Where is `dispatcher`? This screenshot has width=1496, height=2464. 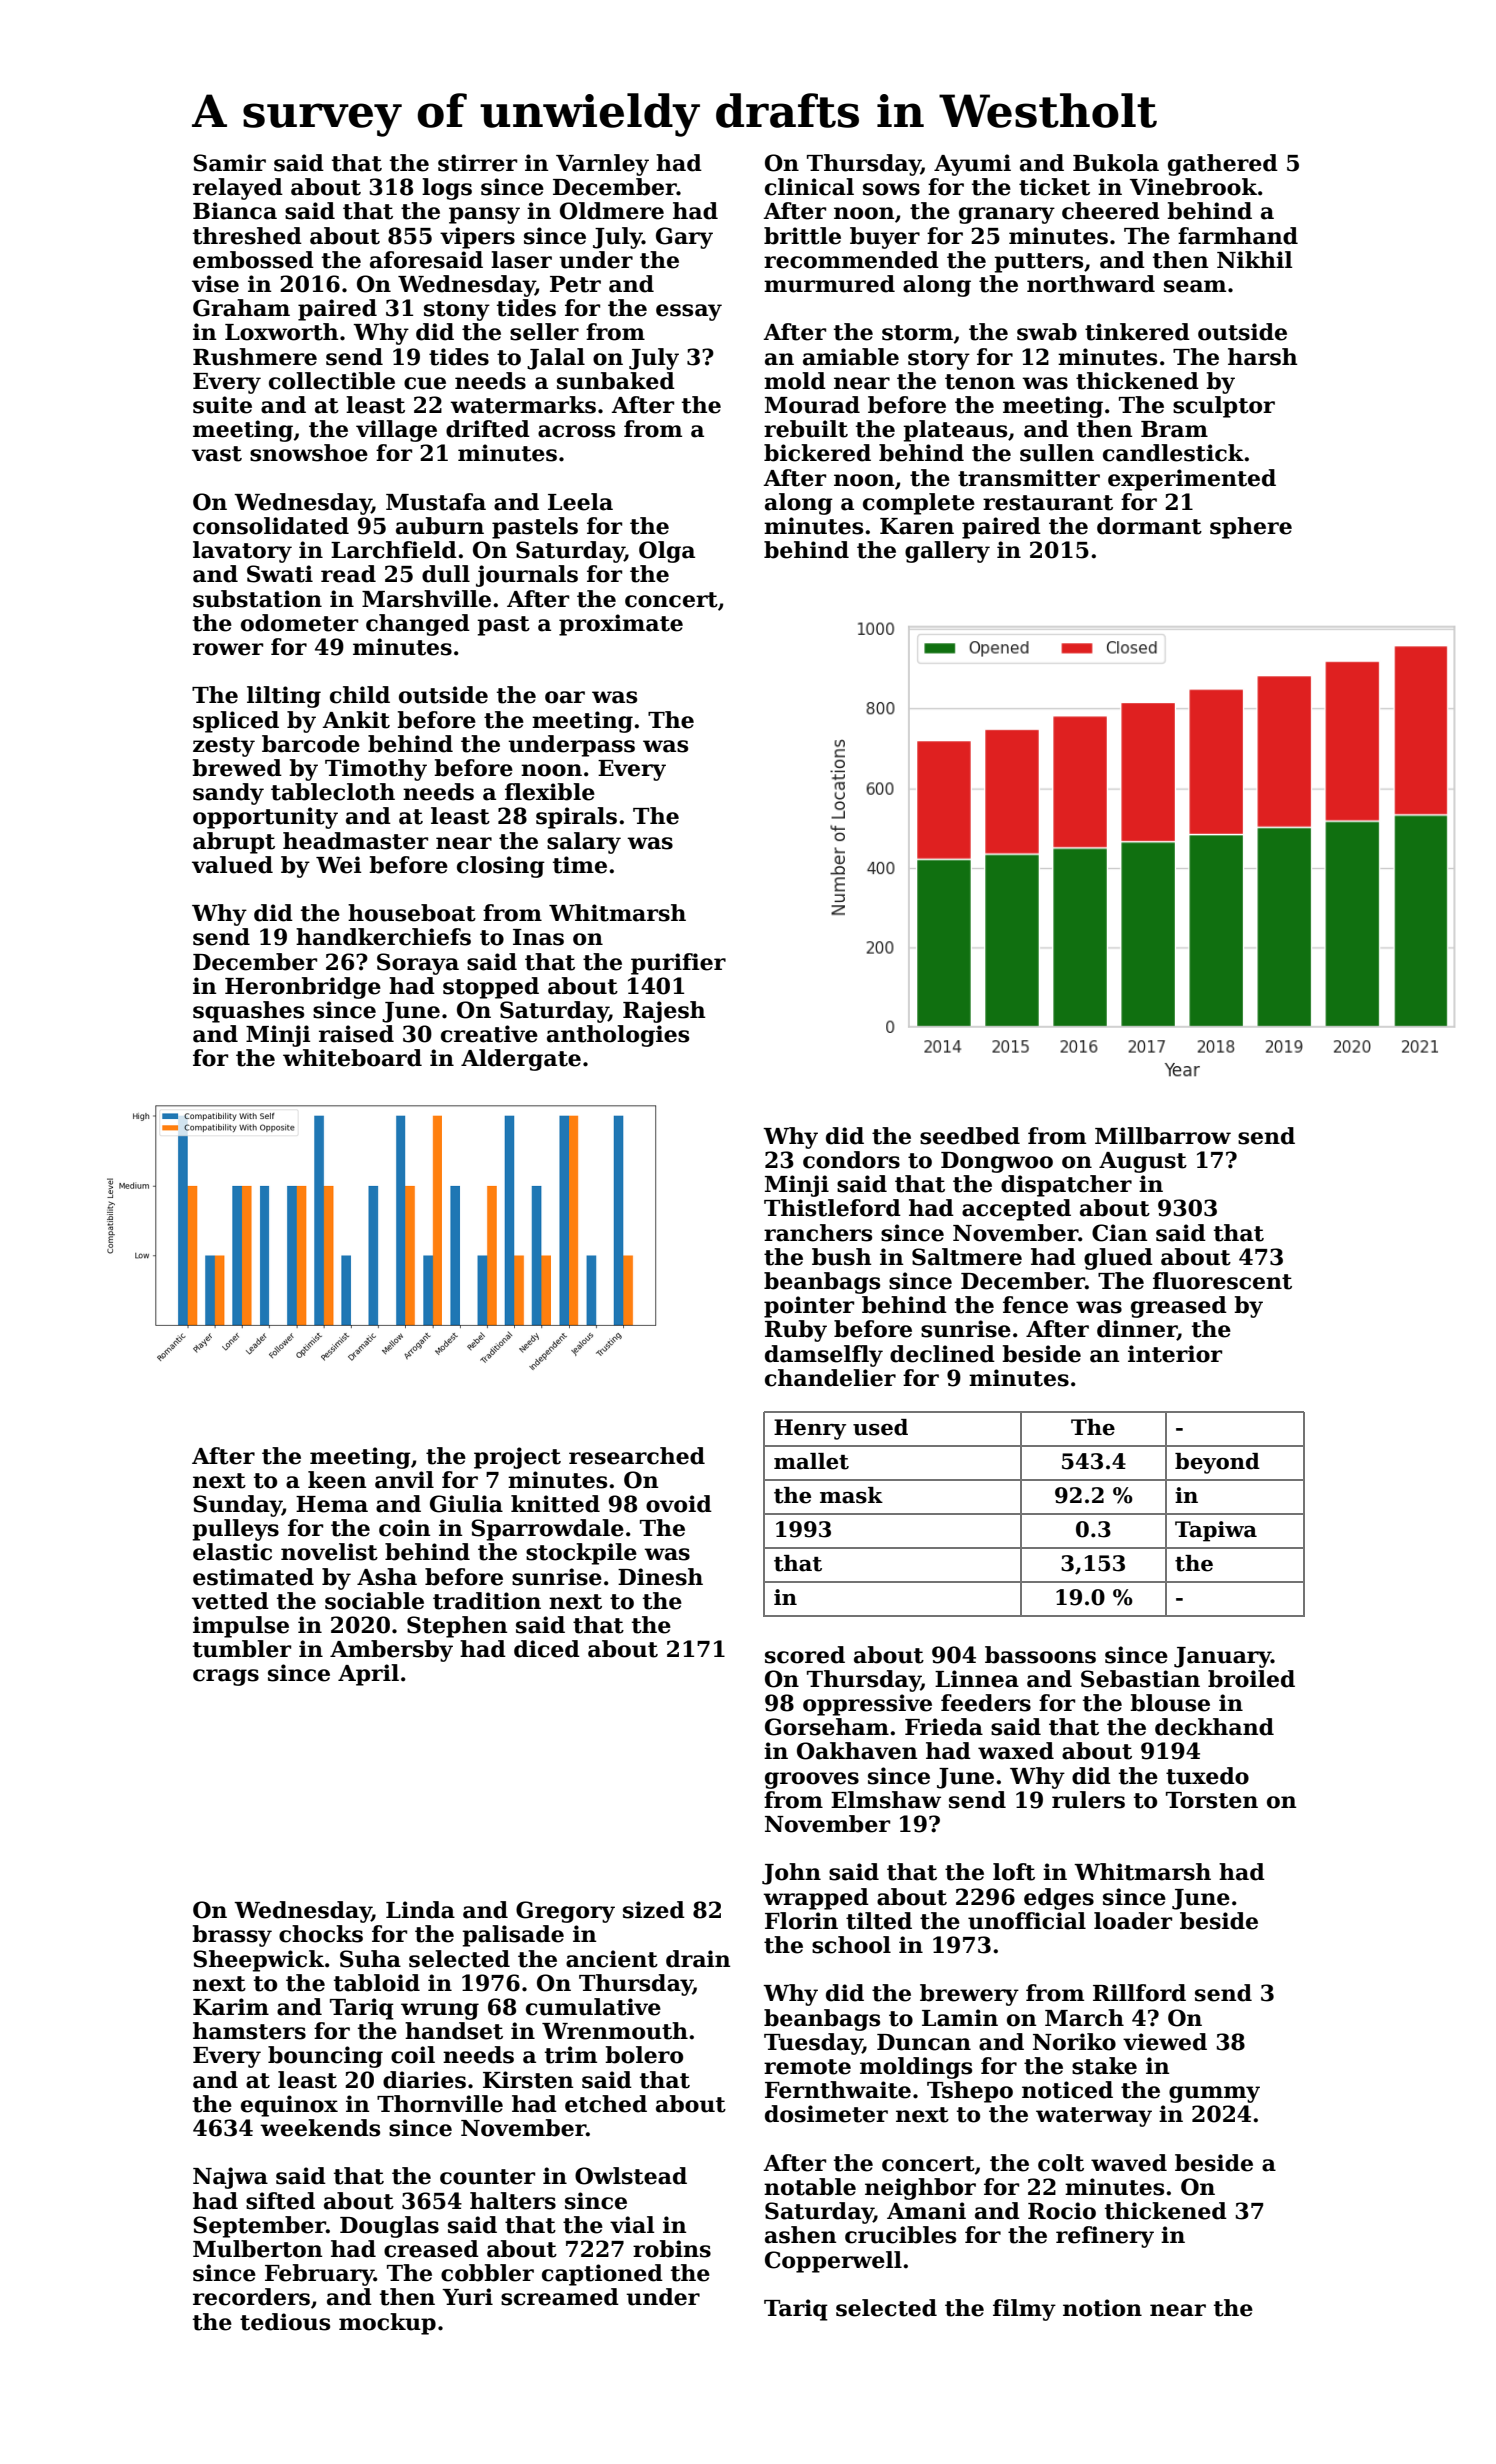
dispatcher is located at coordinates (1066, 1186).
